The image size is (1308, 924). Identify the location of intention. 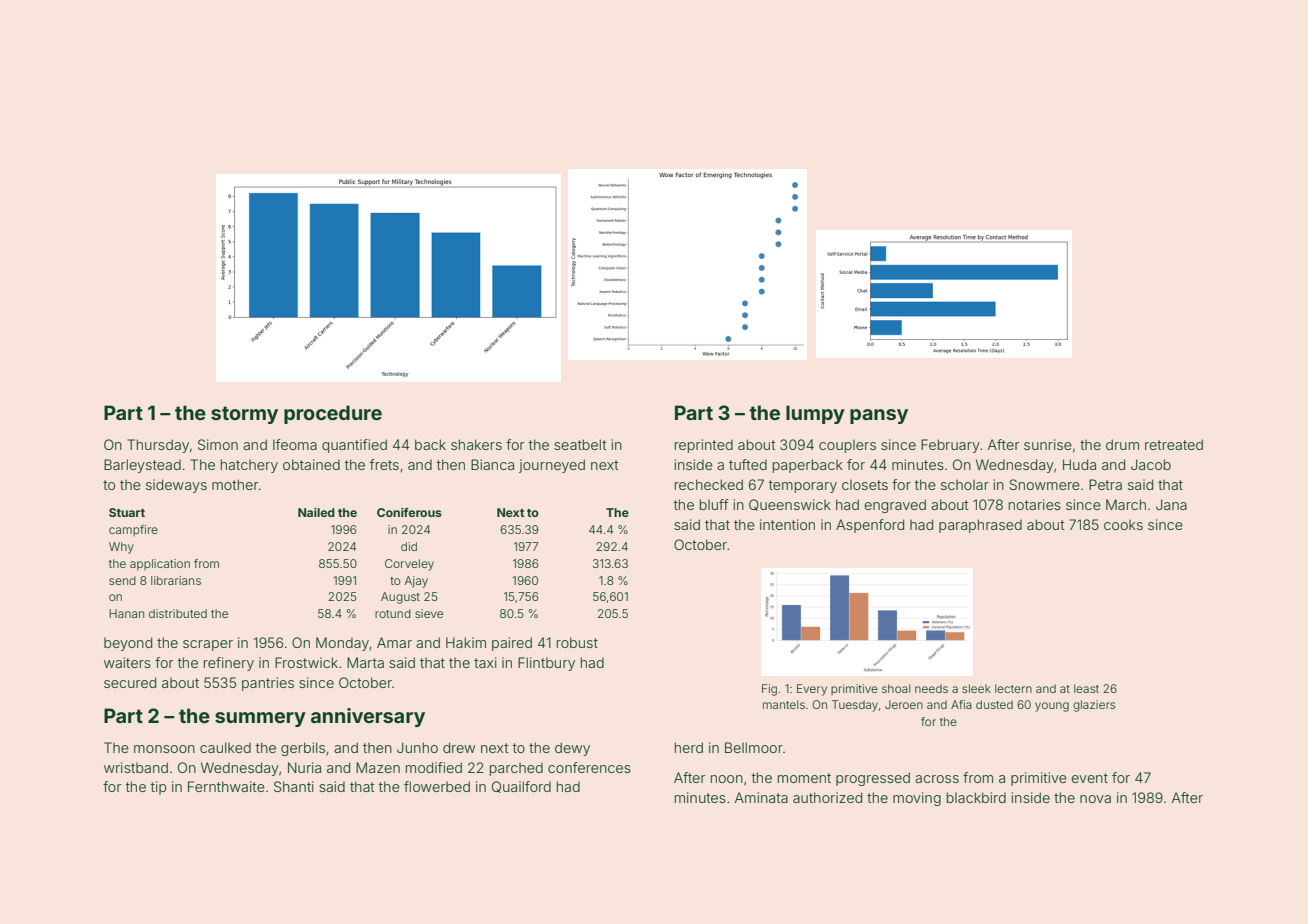
(787, 524).
